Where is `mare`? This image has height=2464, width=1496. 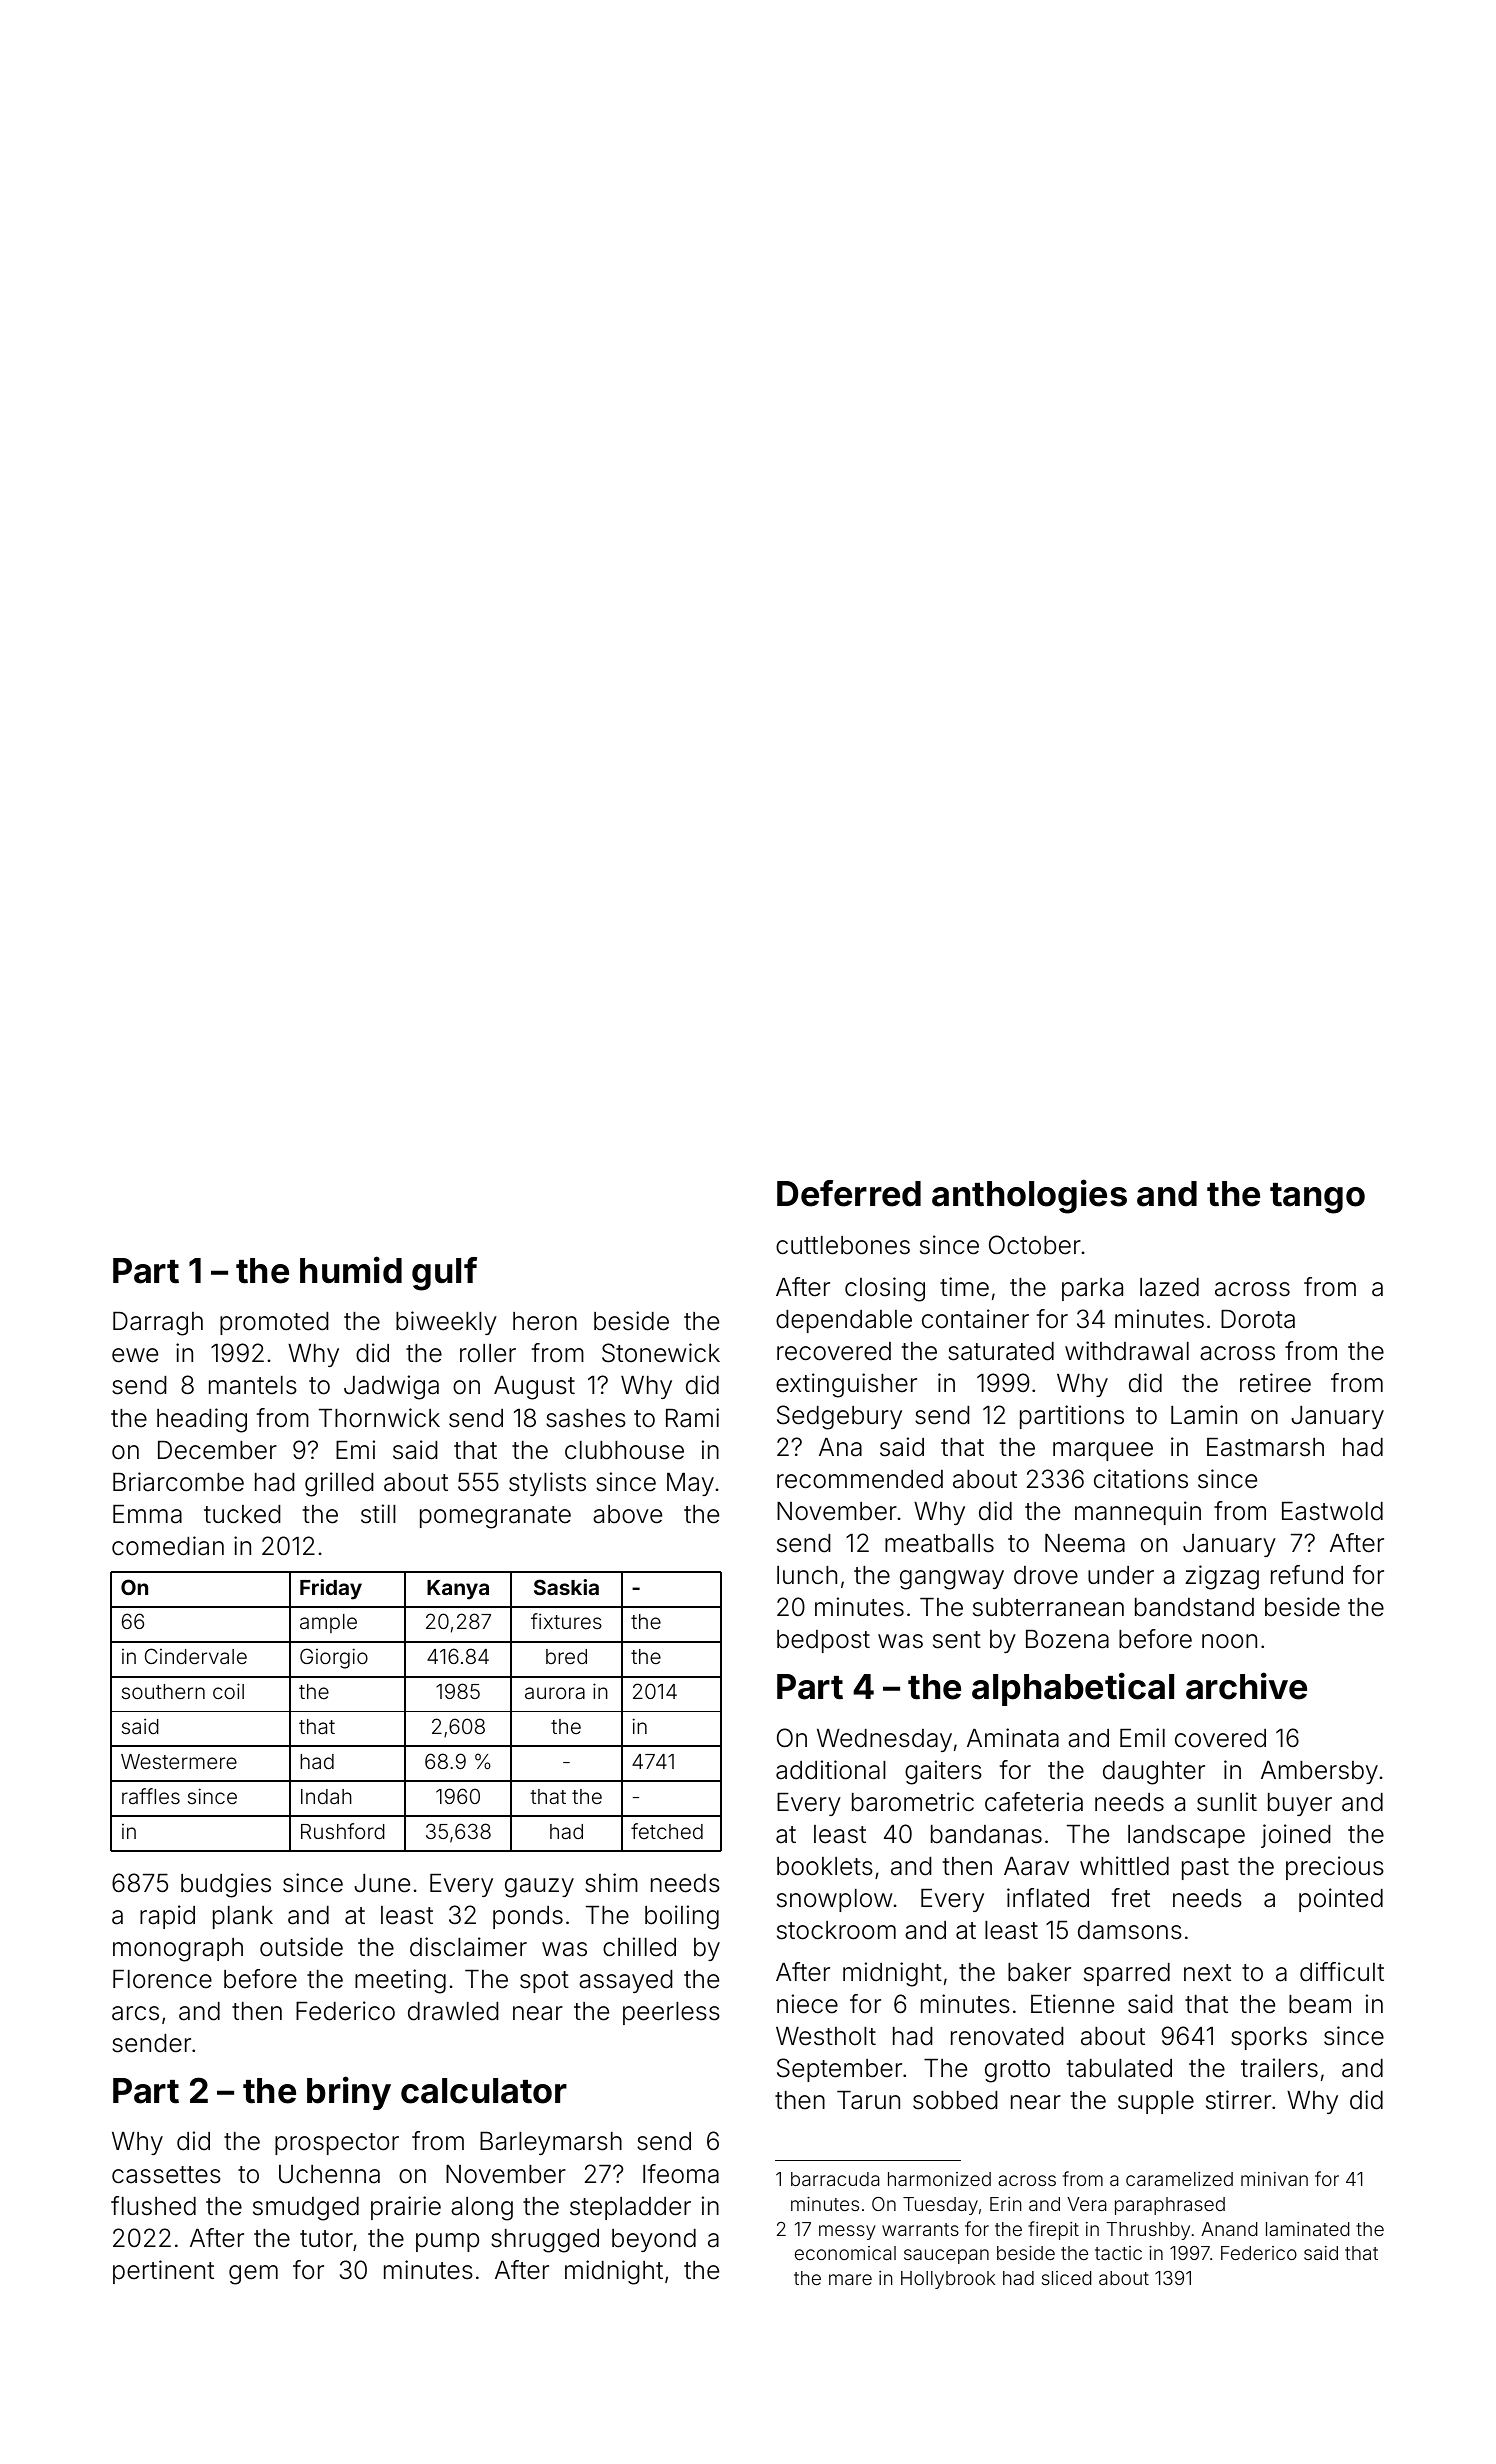 mare is located at coordinates (850, 2279).
